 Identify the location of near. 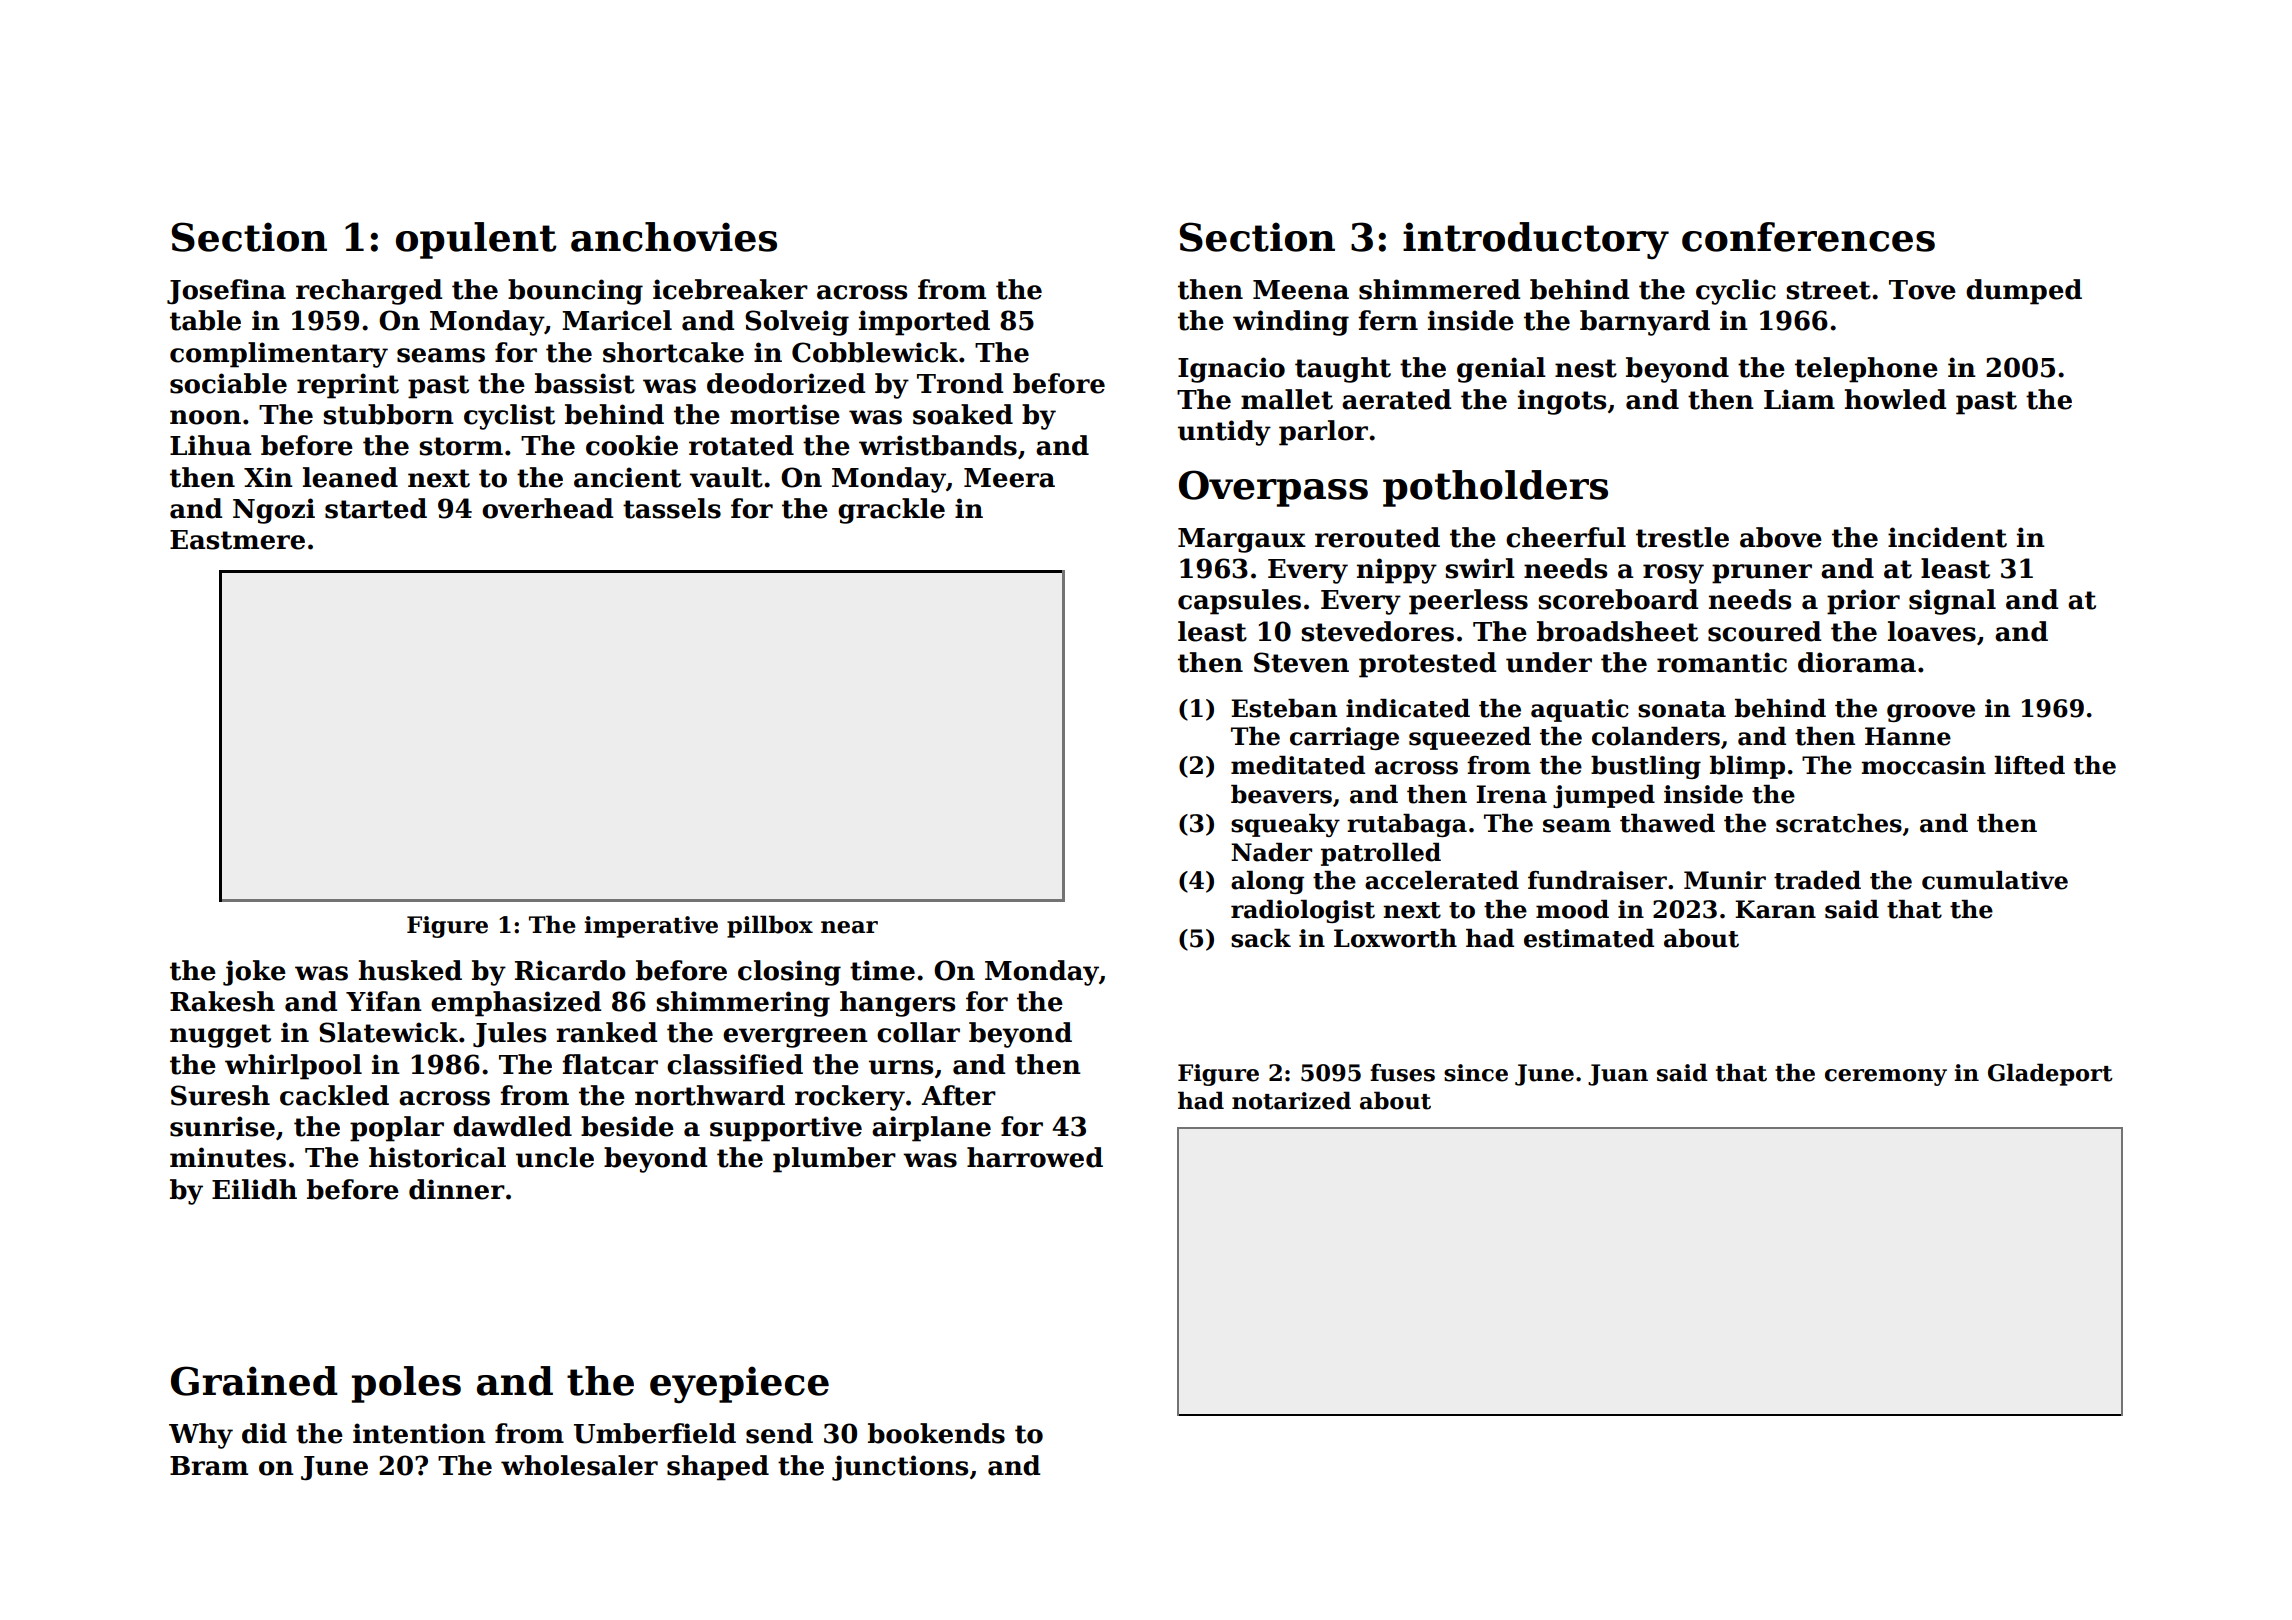
(849, 927).
